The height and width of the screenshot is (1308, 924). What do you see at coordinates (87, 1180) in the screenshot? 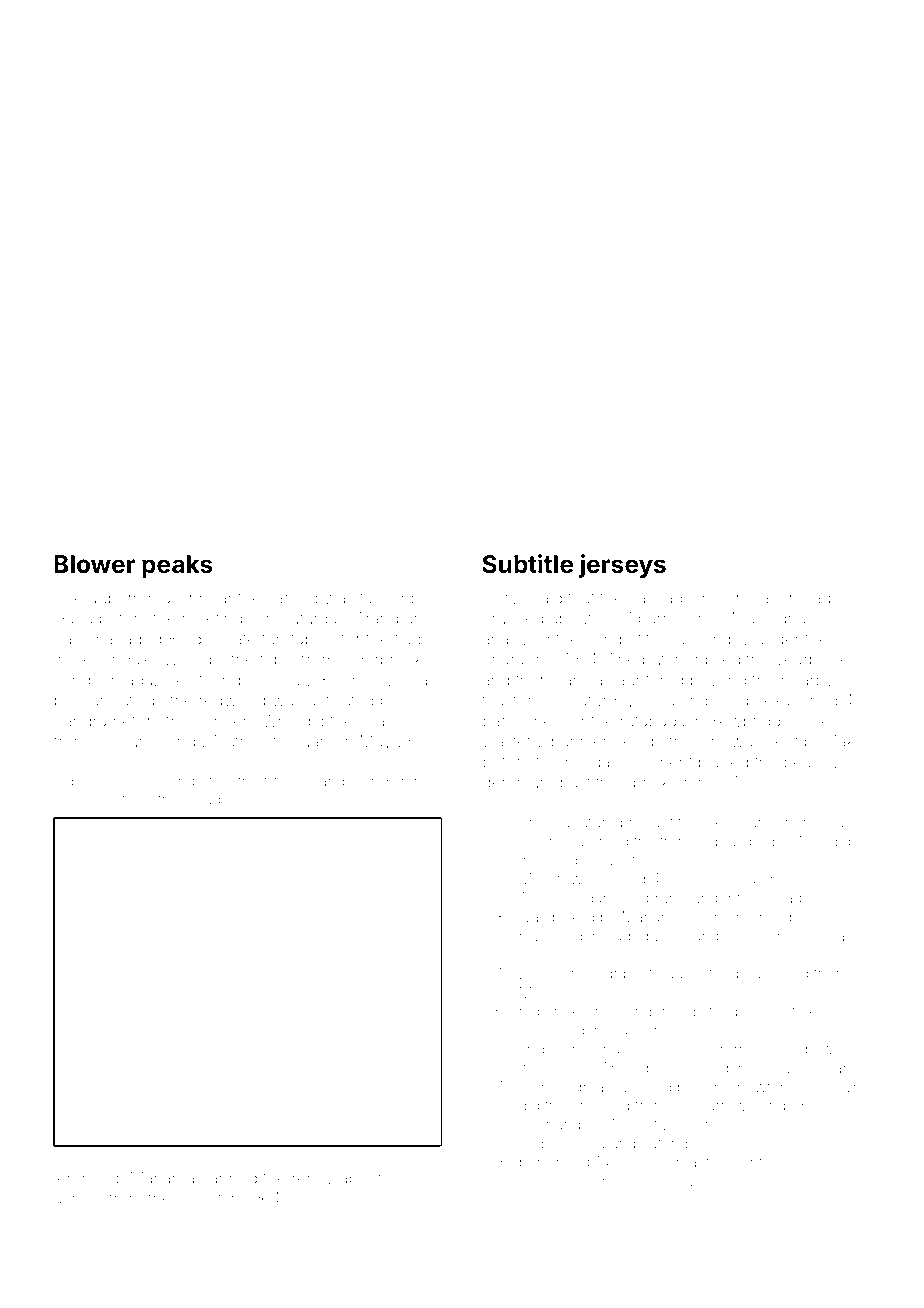
I see `lemming` at bounding box center [87, 1180].
